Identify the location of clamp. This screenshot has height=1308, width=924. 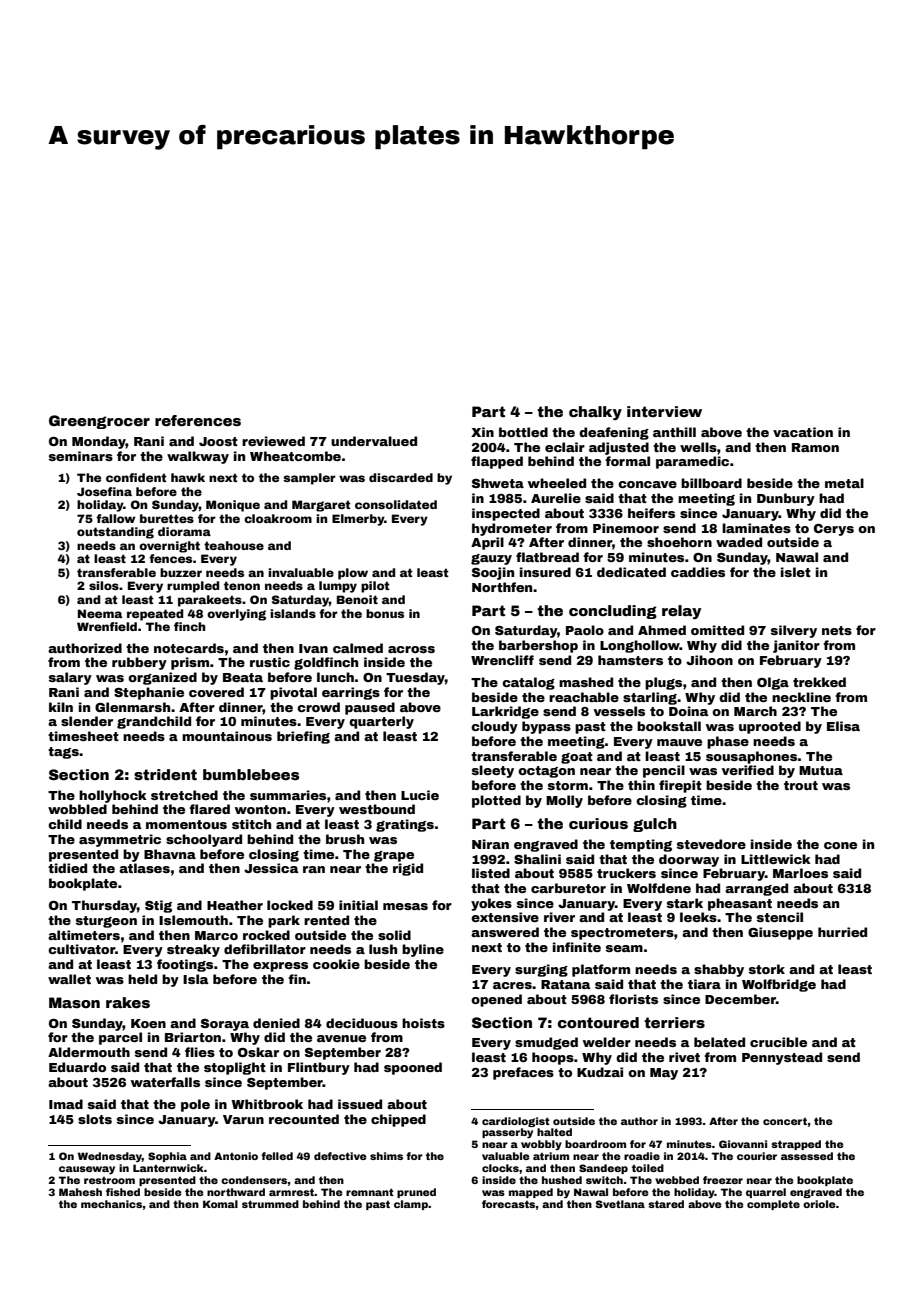
(411, 1205).
